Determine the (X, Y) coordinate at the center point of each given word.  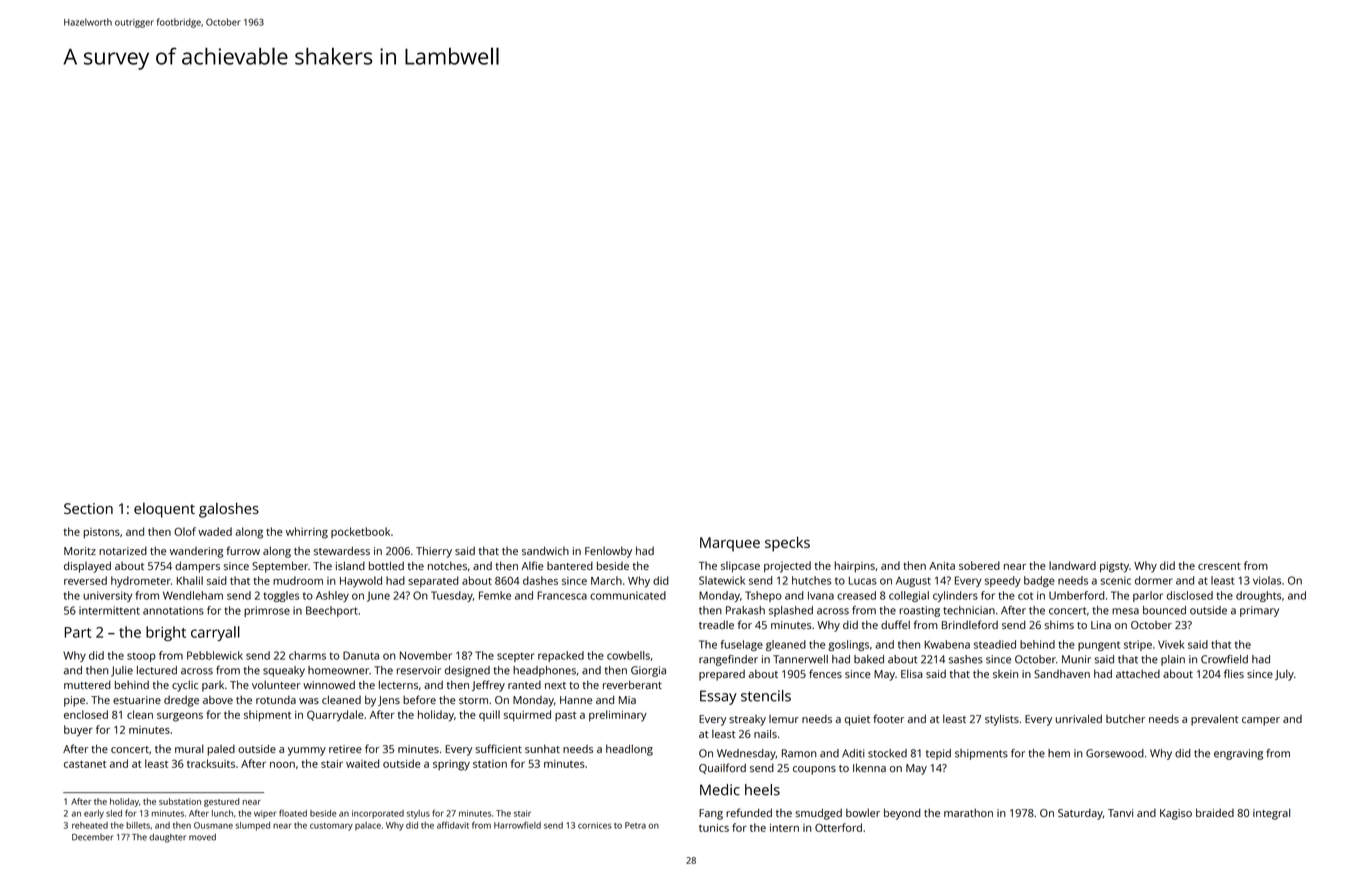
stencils (766, 696)
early (94, 814)
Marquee (730, 544)
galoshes (229, 510)
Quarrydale (335, 716)
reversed (85, 580)
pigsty (1114, 567)
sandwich (545, 550)
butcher (1125, 718)
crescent (1219, 566)
